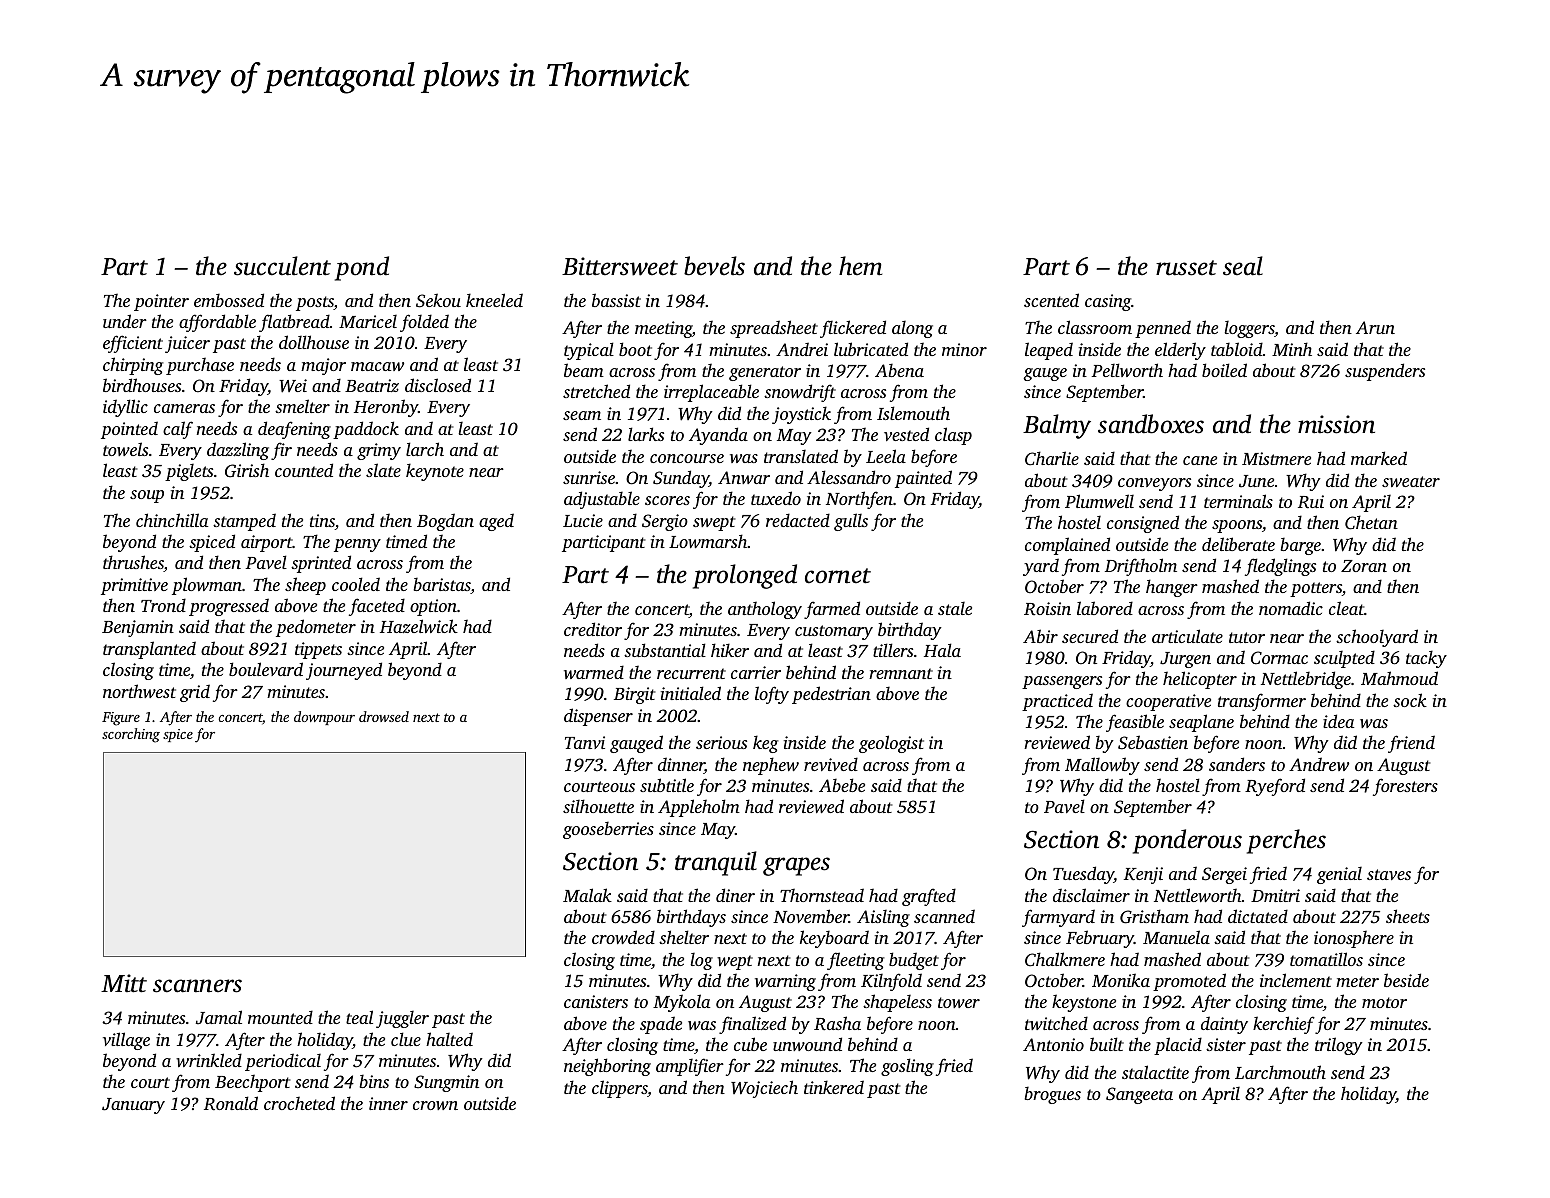 The width and height of the document is (1550, 1198). Describe the element at coordinates (149, 650) in the document. I see `transplanted` at that location.
